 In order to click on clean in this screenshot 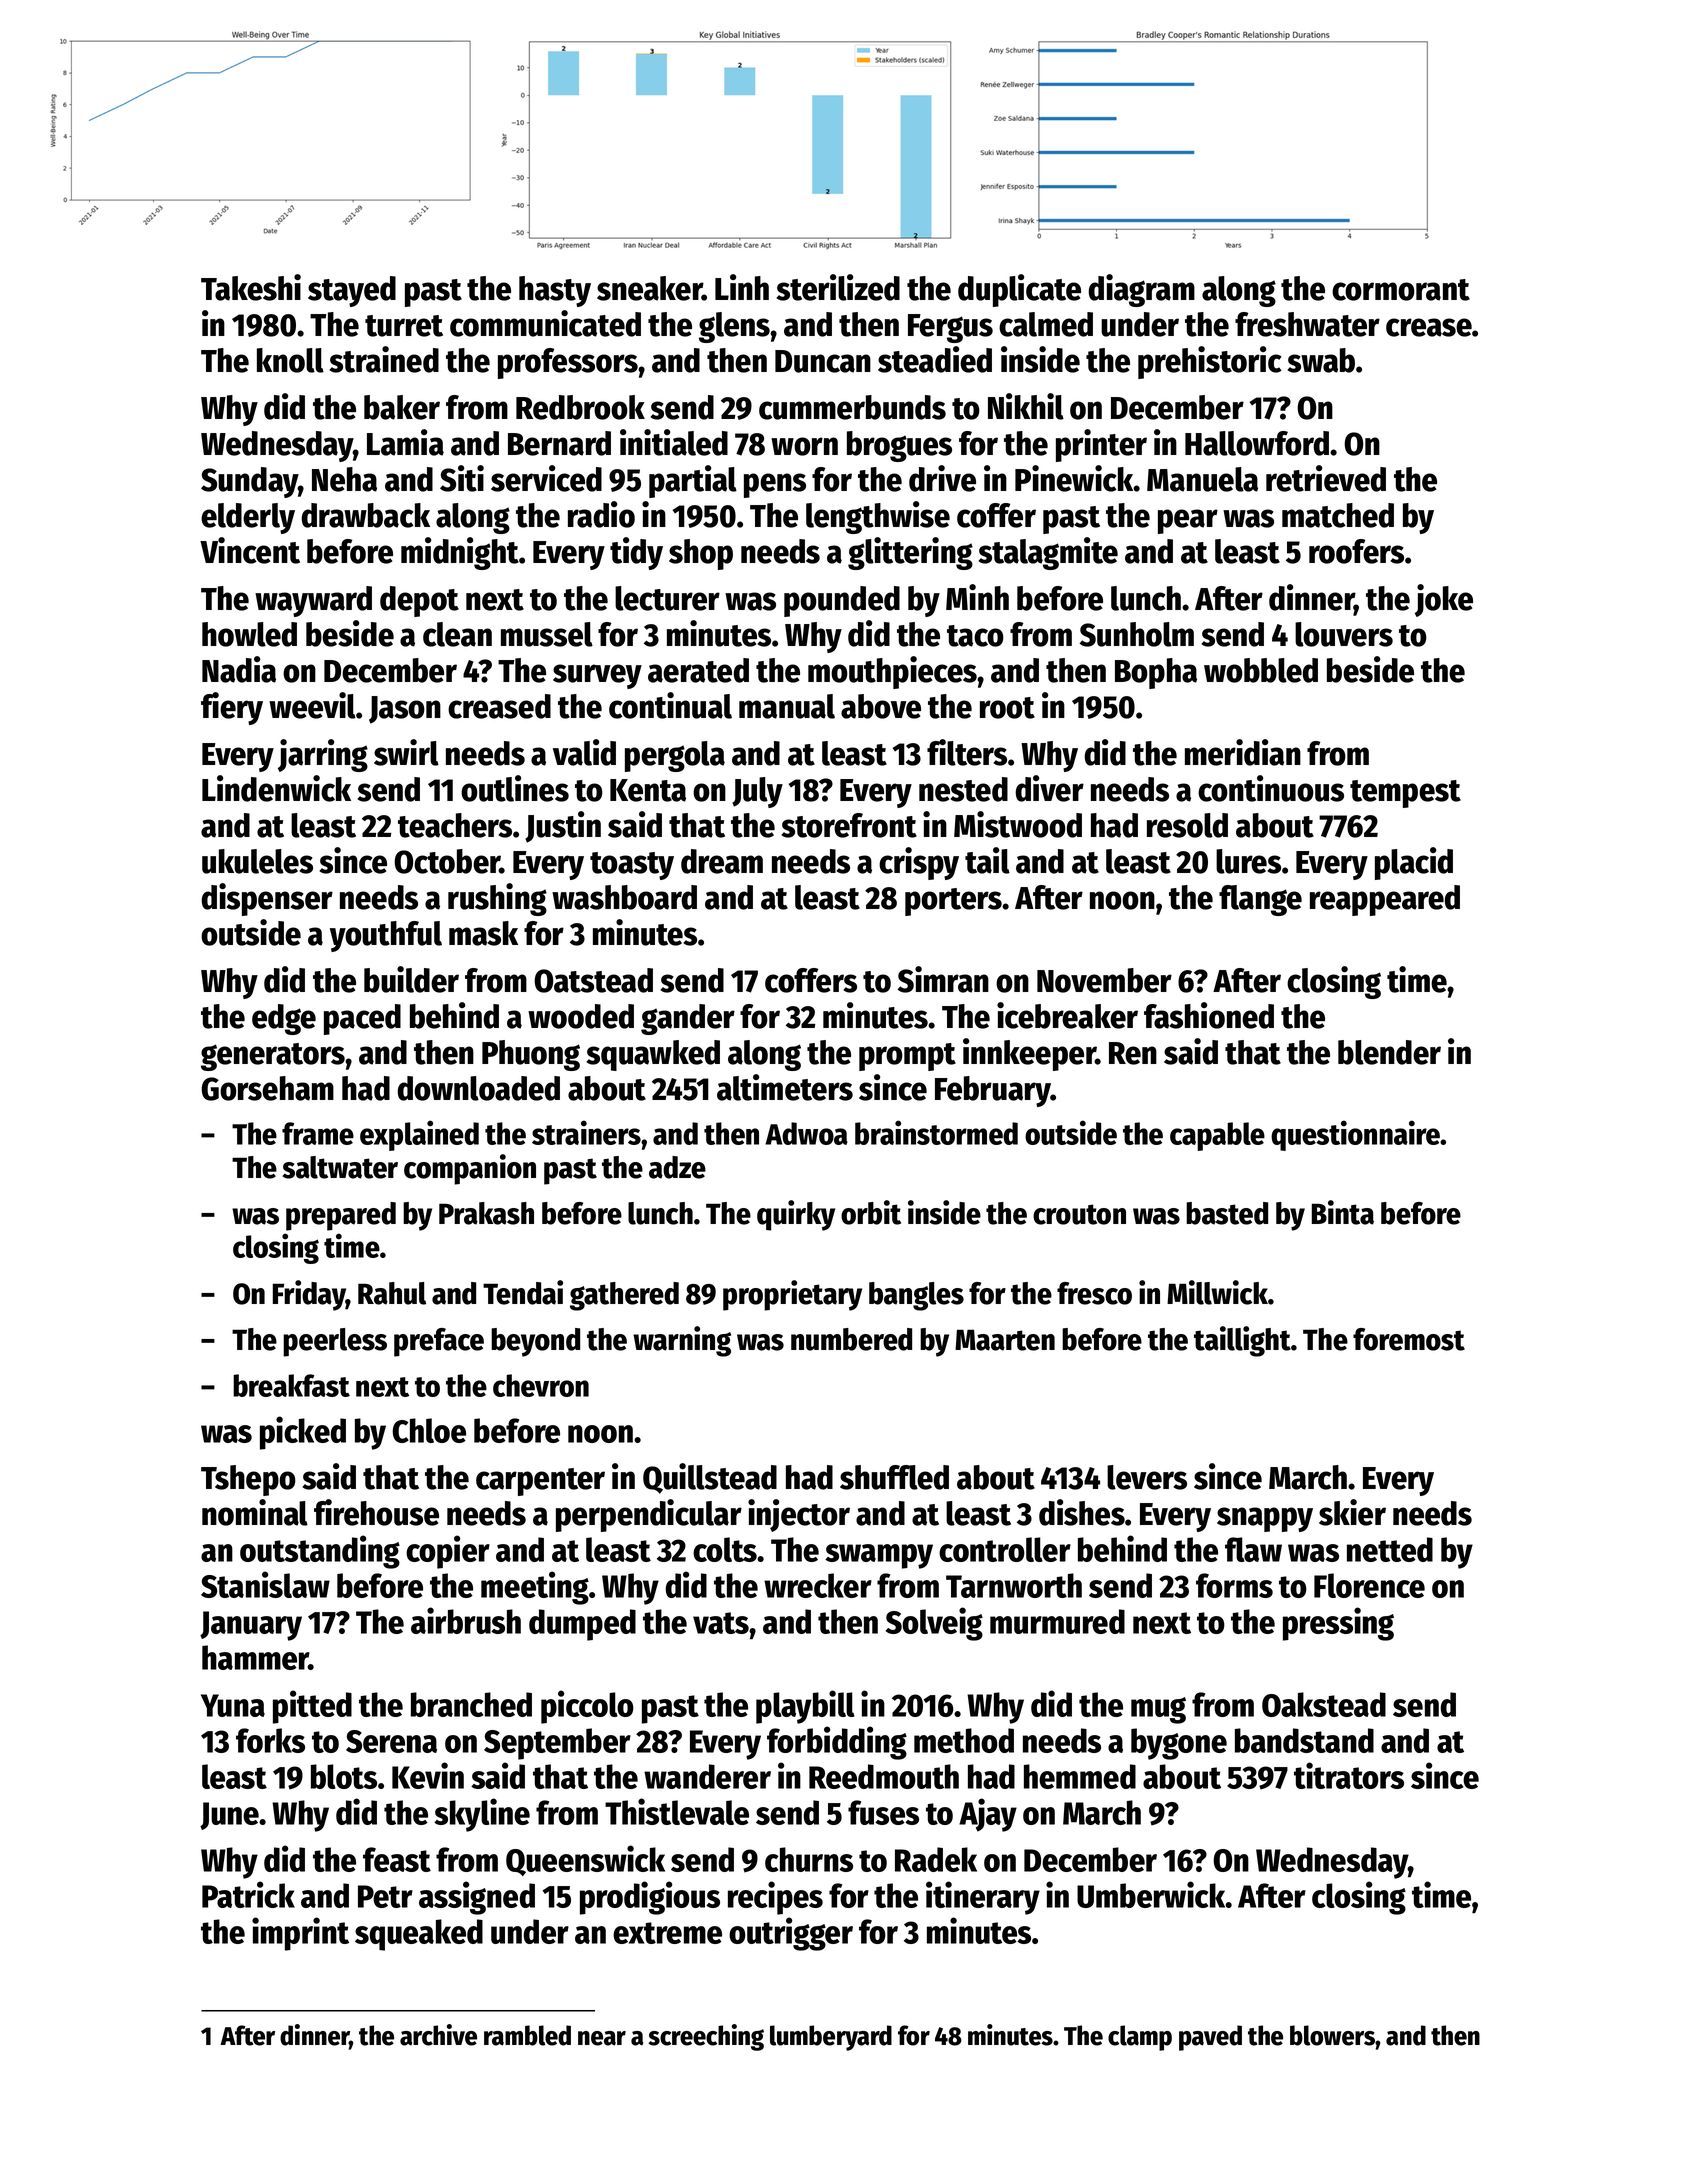, I will do `click(457, 634)`.
